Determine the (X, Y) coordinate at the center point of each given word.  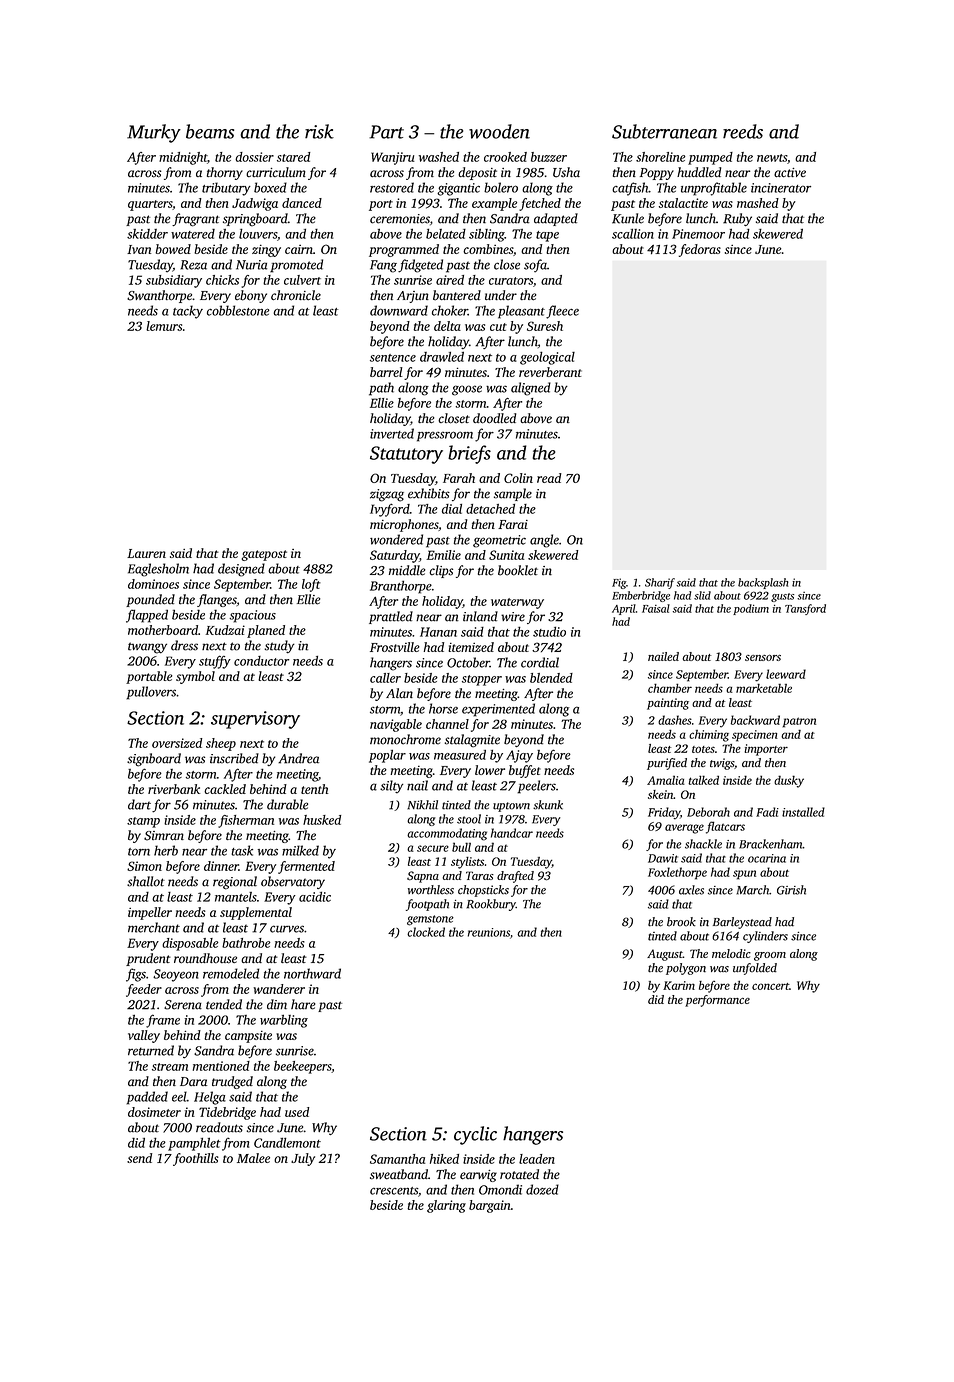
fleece (562, 312)
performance (717, 1001)
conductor (261, 661)
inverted (392, 433)
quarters (150, 205)
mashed (758, 203)
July (303, 1159)
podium (751, 609)
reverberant (550, 372)
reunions (489, 932)
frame (163, 1021)
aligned (531, 389)
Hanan (438, 632)
